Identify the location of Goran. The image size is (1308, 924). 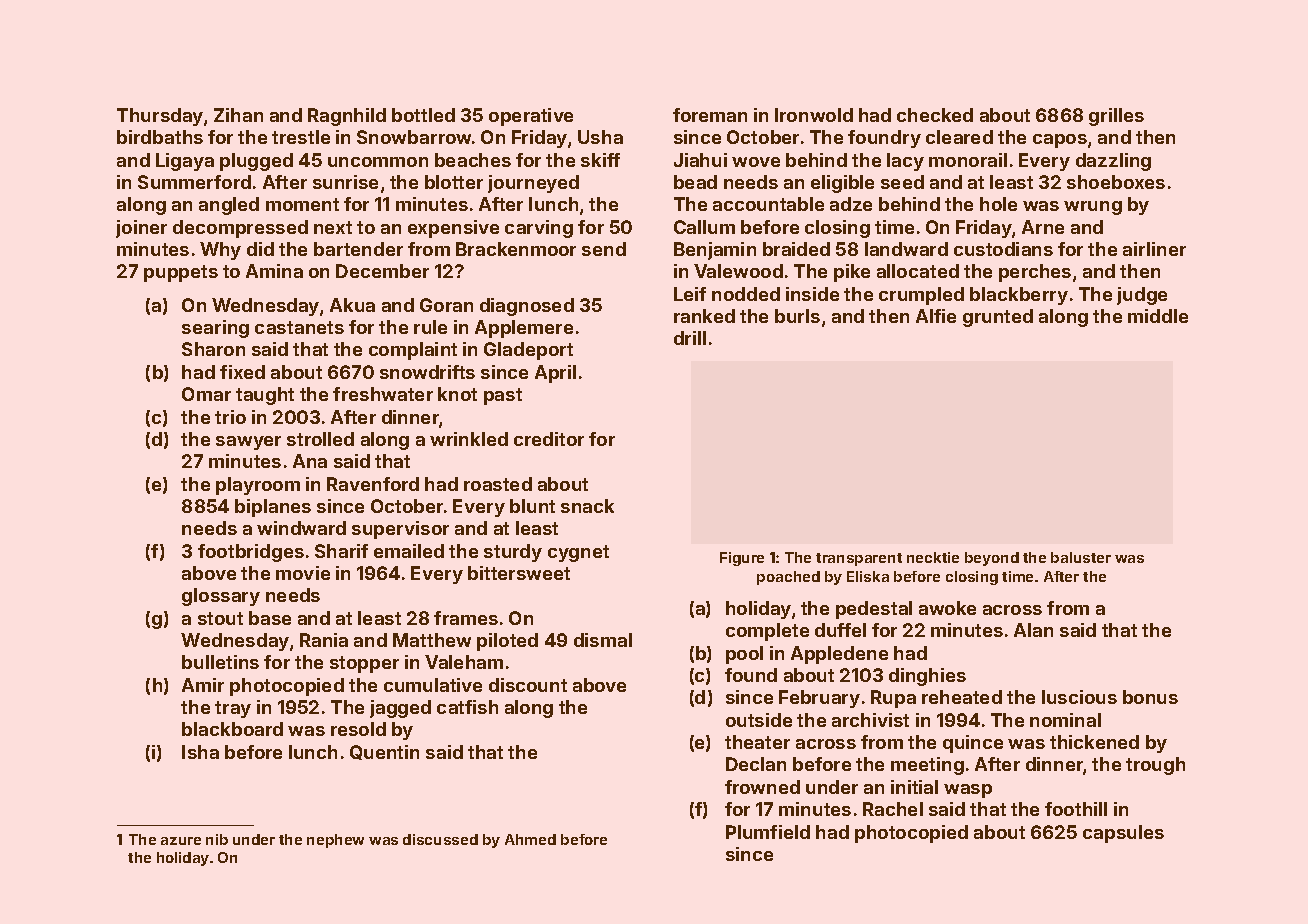
(446, 305).
